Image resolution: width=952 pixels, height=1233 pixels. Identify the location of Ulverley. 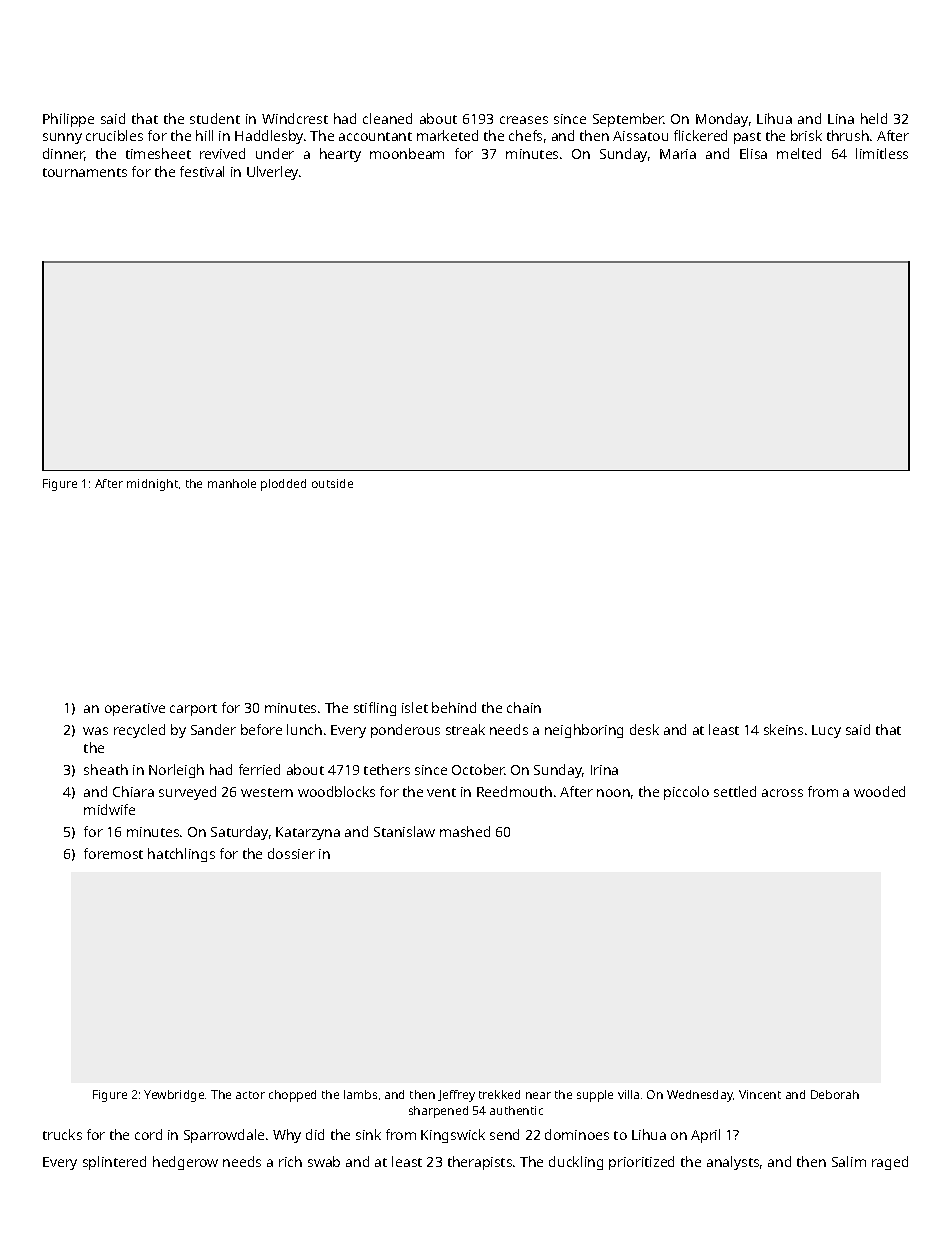
(272, 173).
